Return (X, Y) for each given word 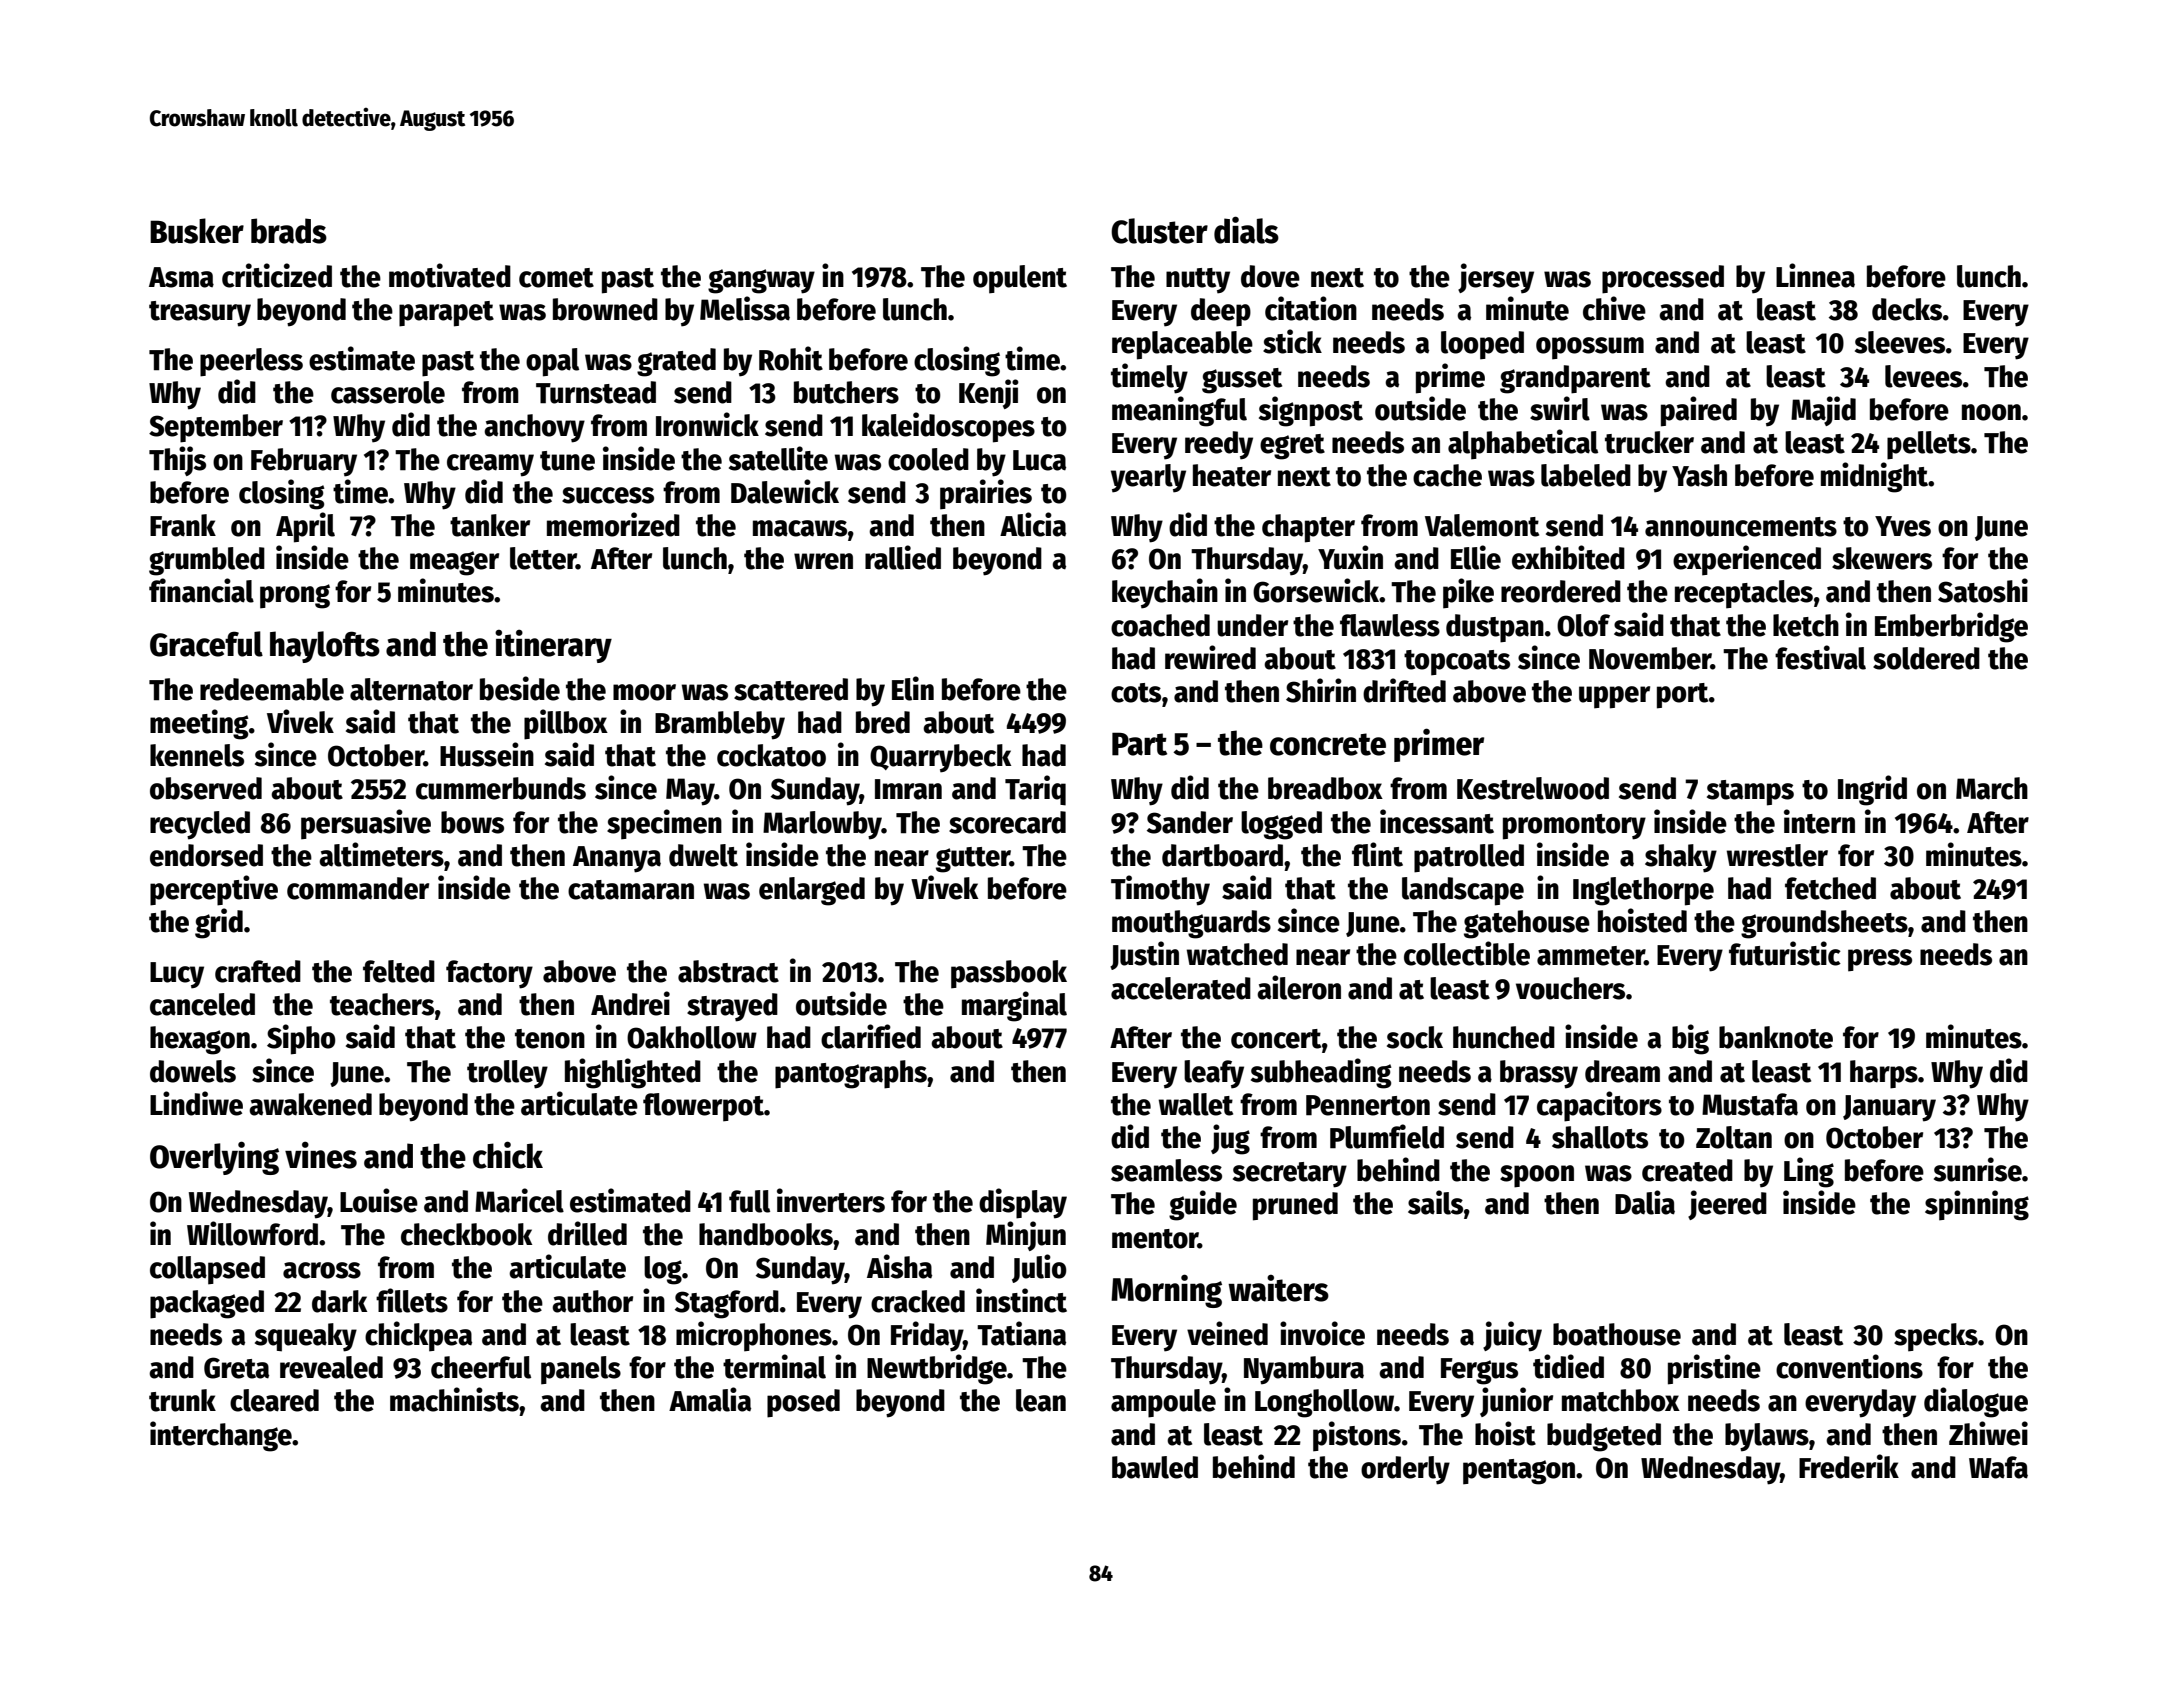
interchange (221, 1436)
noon (1991, 412)
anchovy (534, 428)
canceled (202, 1004)
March (1992, 788)
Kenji (989, 394)
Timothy (1160, 890)
